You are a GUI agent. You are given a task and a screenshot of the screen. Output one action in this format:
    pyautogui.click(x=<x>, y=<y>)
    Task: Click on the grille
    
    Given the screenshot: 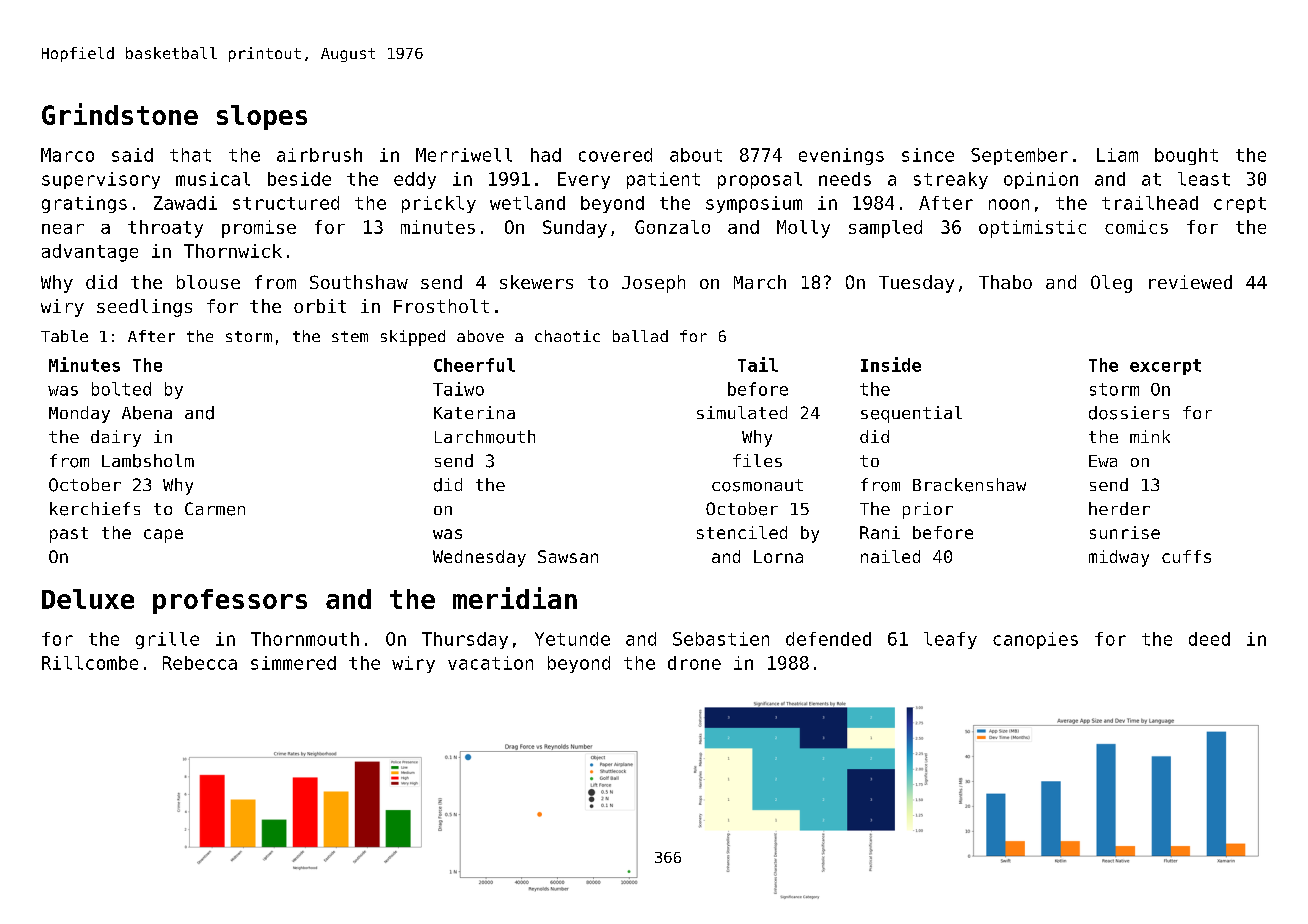 What is the action you would take?
    pyautogui.click(x=167, y=640)
